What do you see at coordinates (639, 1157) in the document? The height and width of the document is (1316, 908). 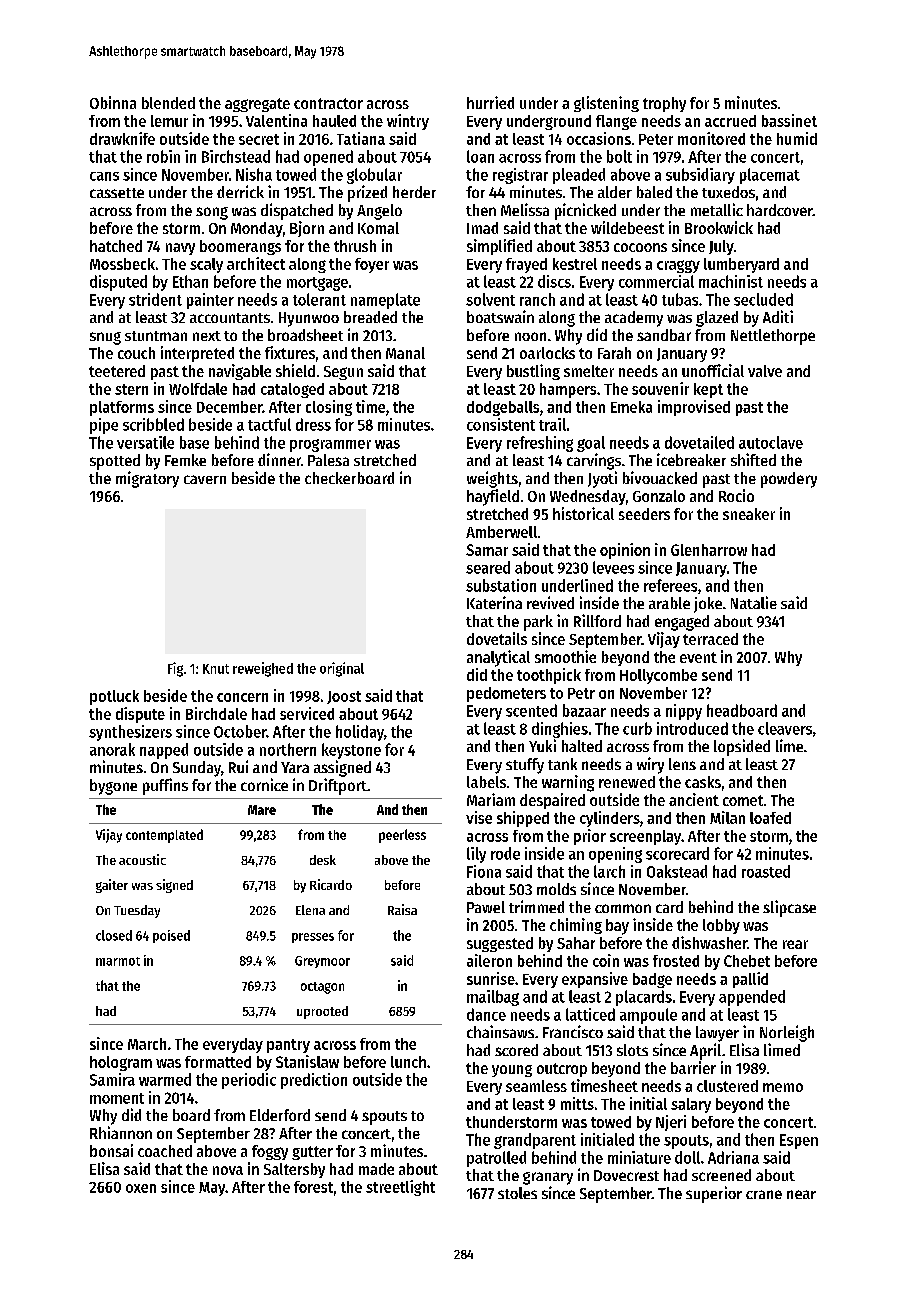 I see `miniature` at bounding box center [639, 1157].
